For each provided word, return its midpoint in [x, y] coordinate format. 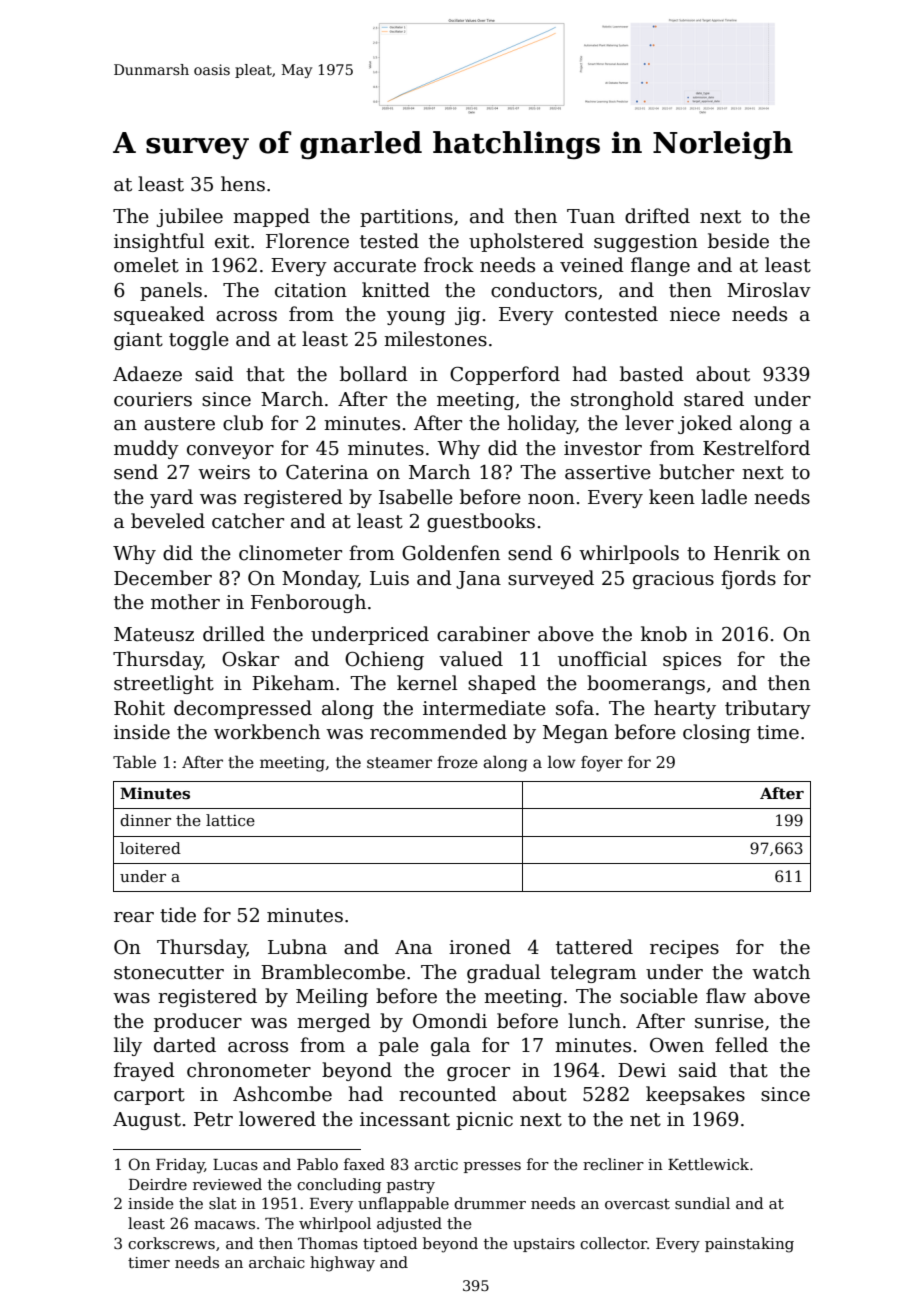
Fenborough [308, 603]
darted [185, 1045]
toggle [199, 340]
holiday [541, 424]
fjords [748, 579]
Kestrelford [756, 448]
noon [551, 499]
